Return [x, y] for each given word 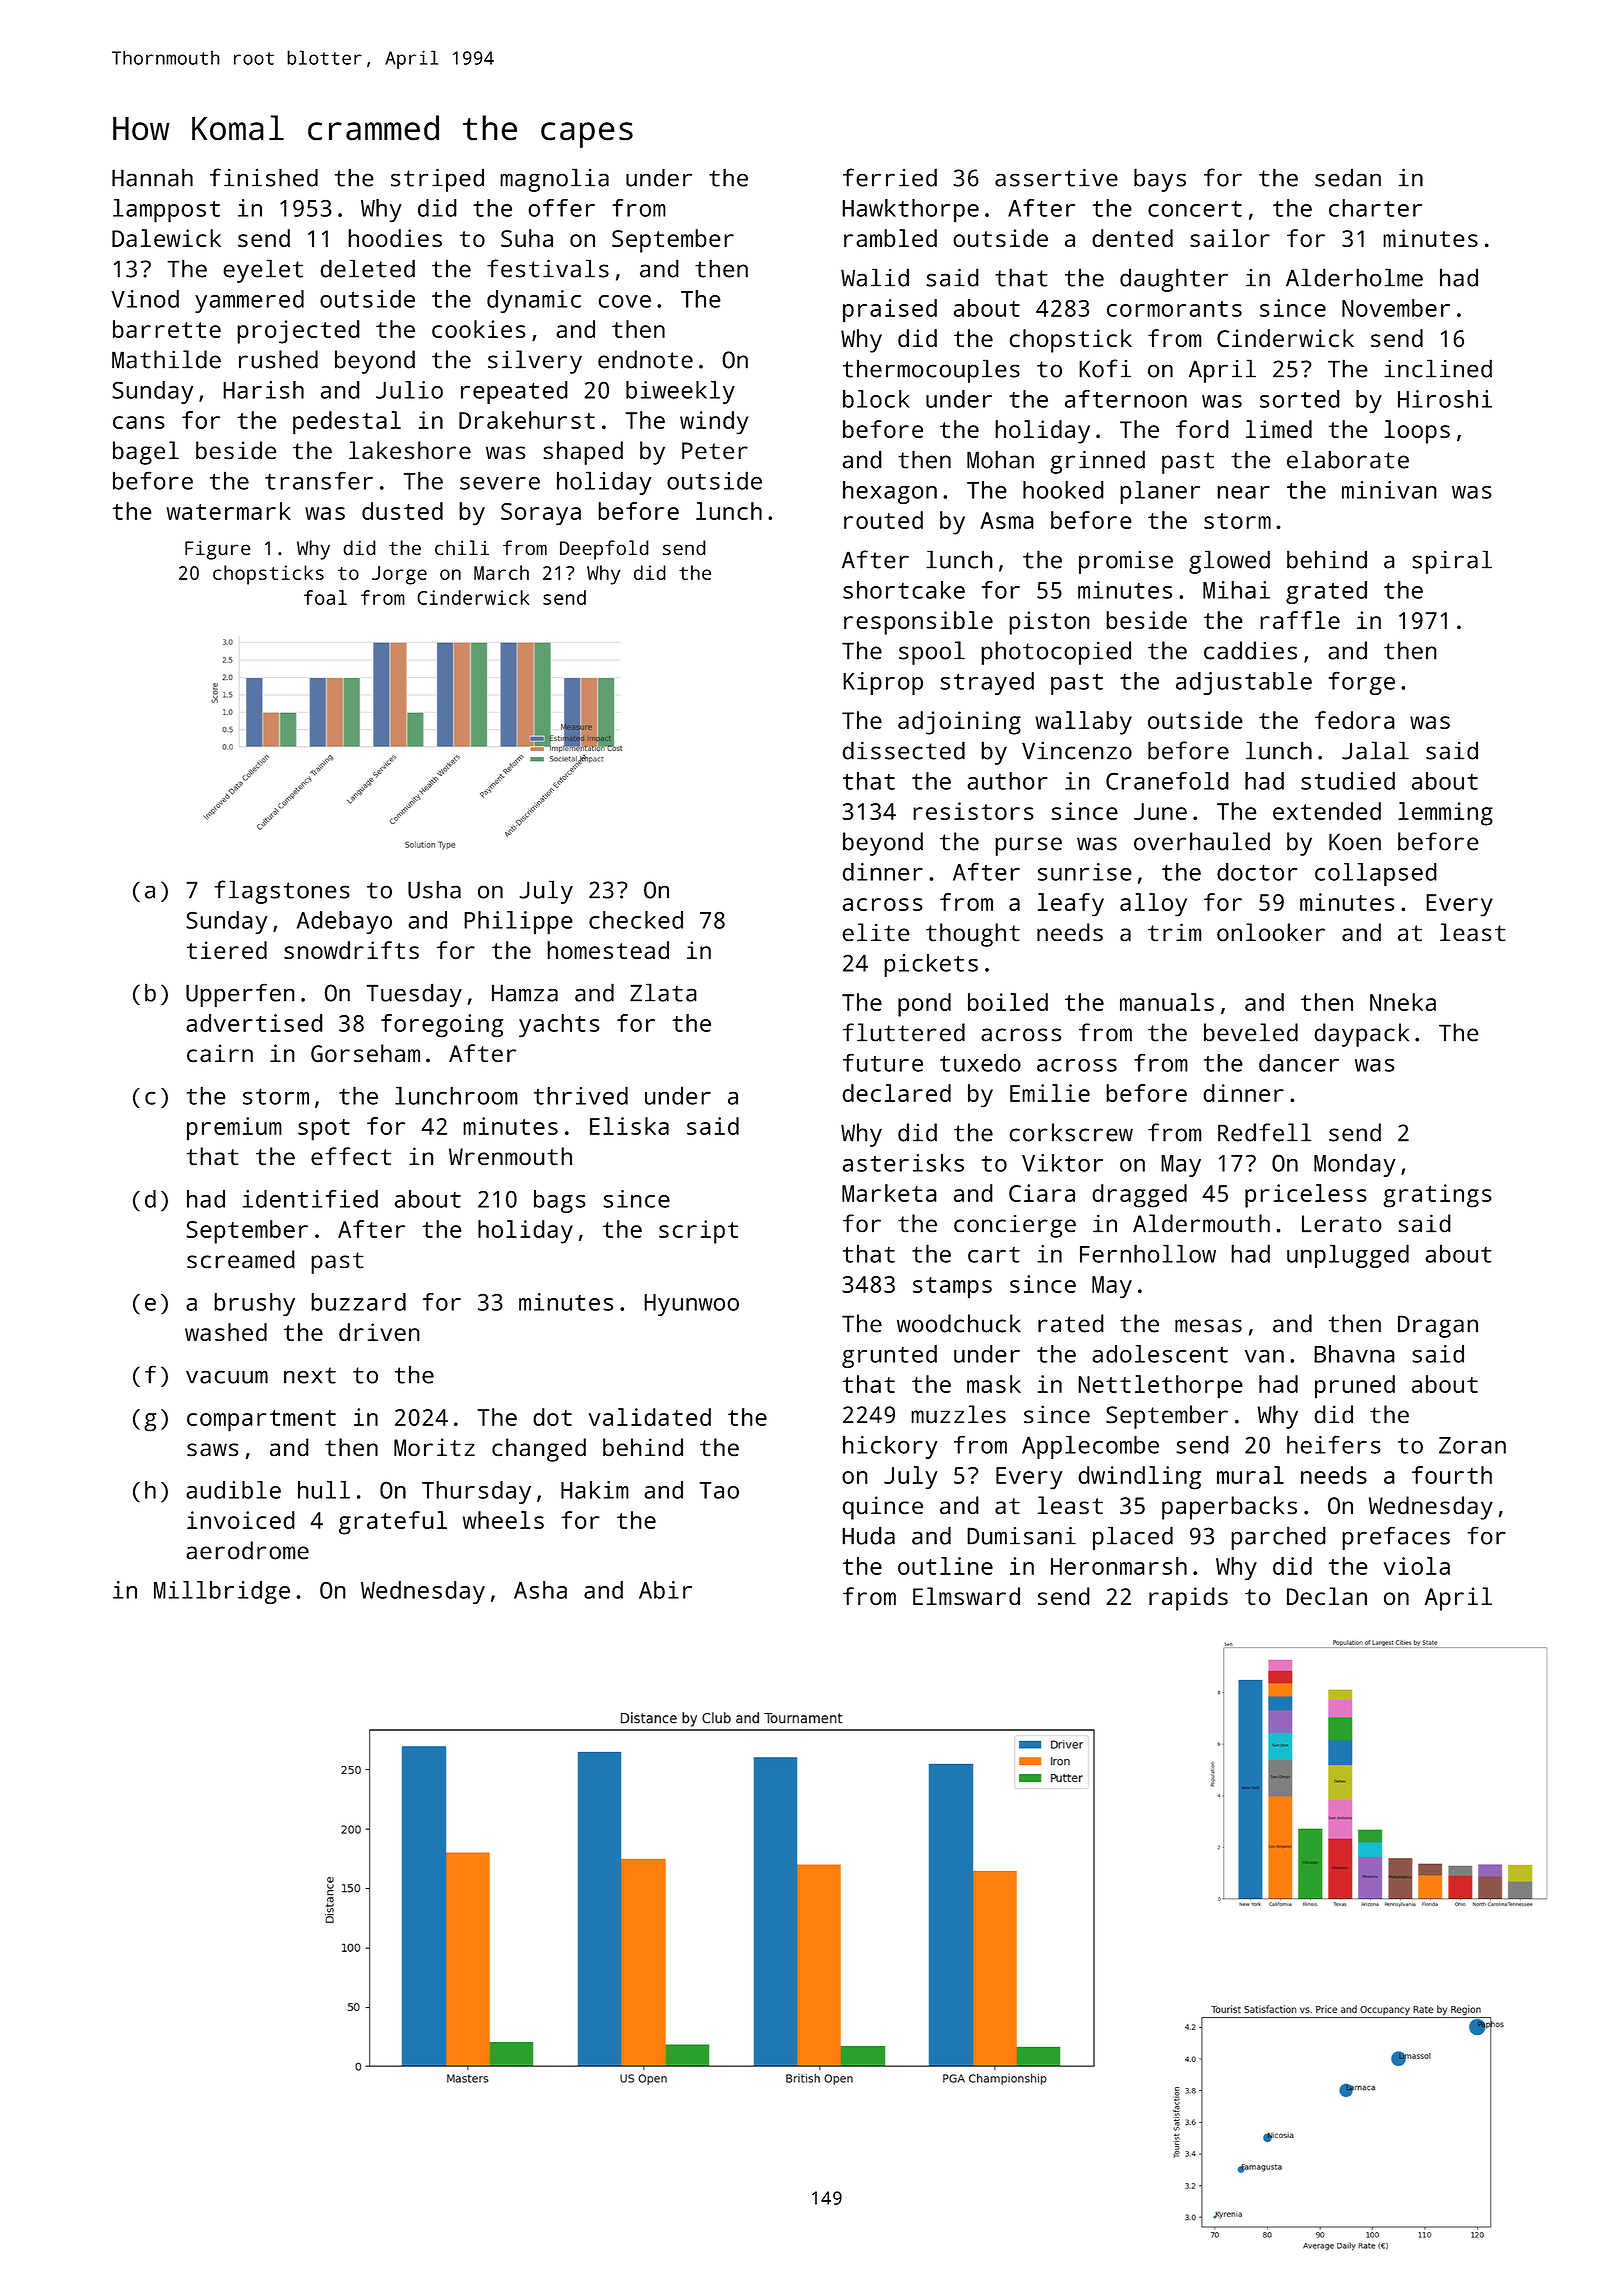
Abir [665, 1590]
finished [264, 177]
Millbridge [222, 1592]
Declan [1327, 1596]
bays [1160, 180]
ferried [890, 177]
